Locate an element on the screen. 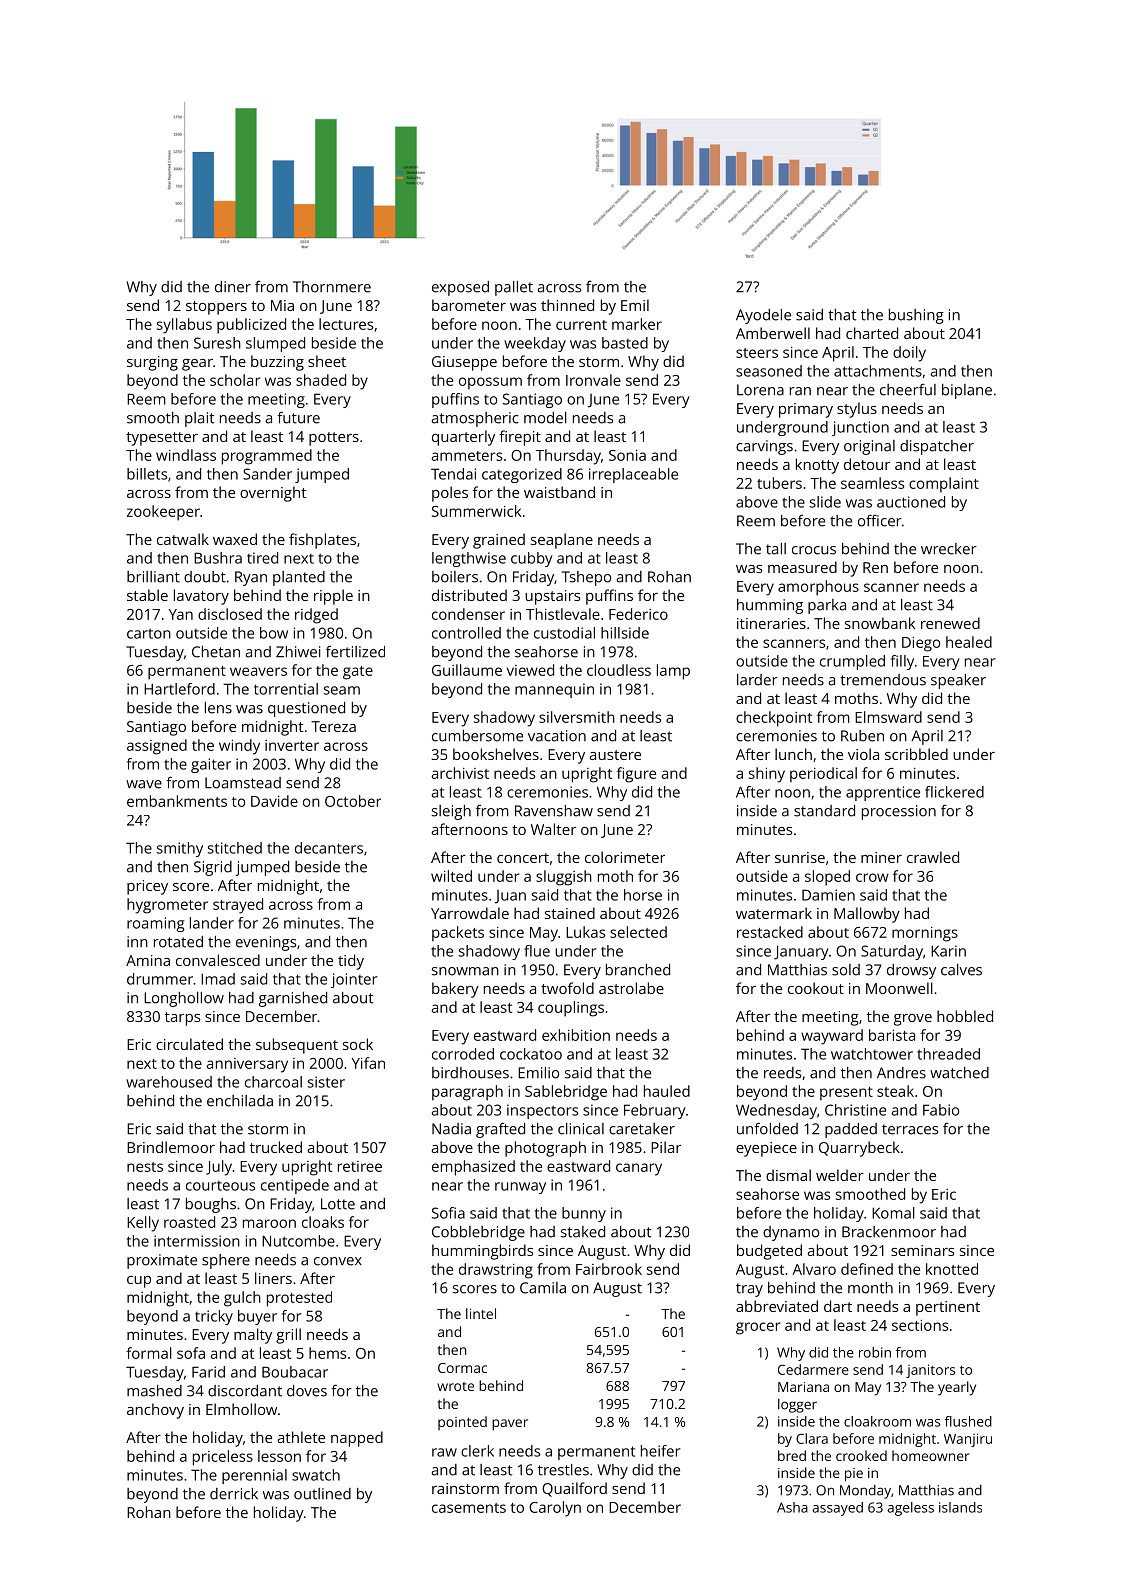 The width and height of the screenshot is (1123, 1588). cookout is located at coordinates (816, 988).
